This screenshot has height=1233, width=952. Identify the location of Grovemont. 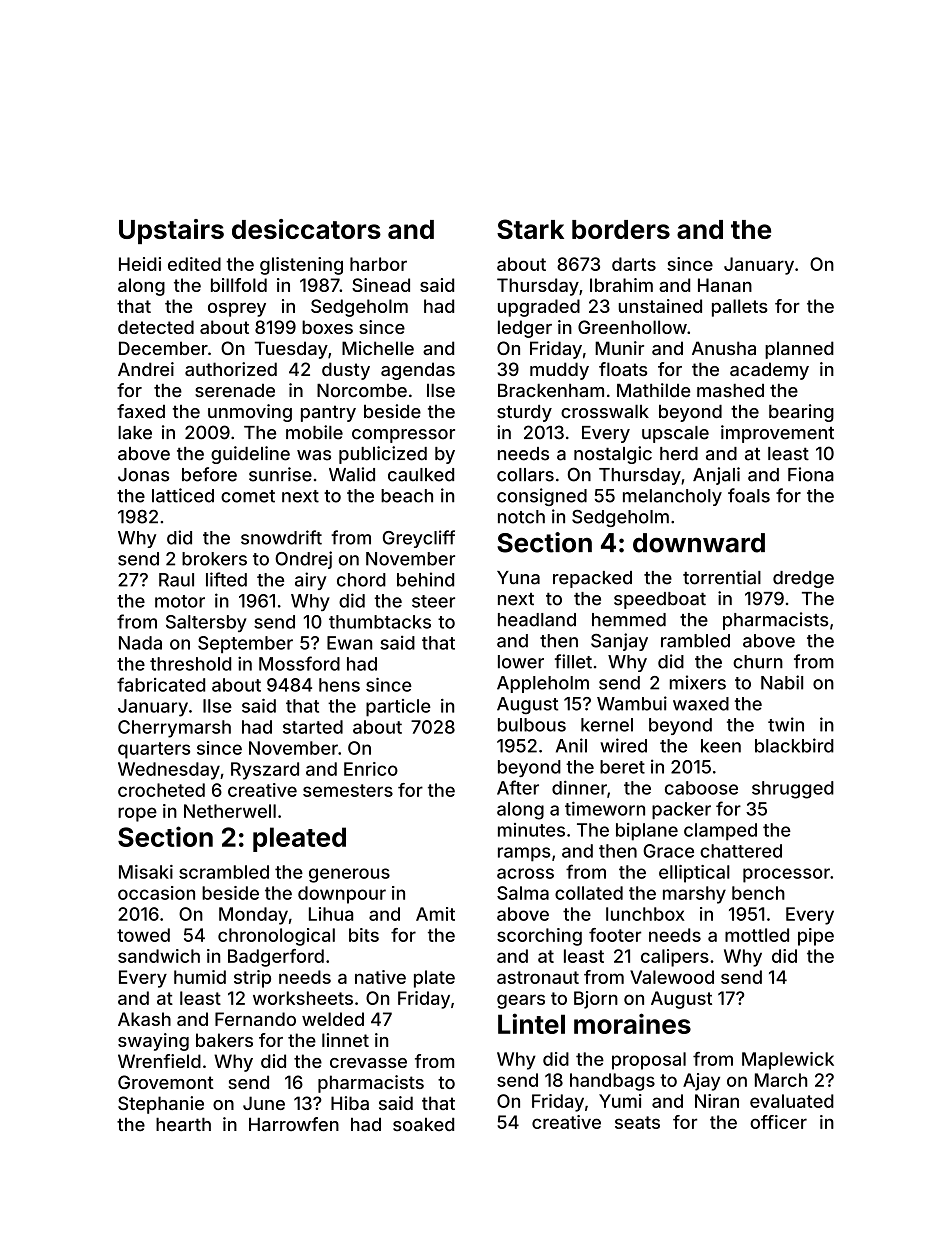
(166, 1082).
